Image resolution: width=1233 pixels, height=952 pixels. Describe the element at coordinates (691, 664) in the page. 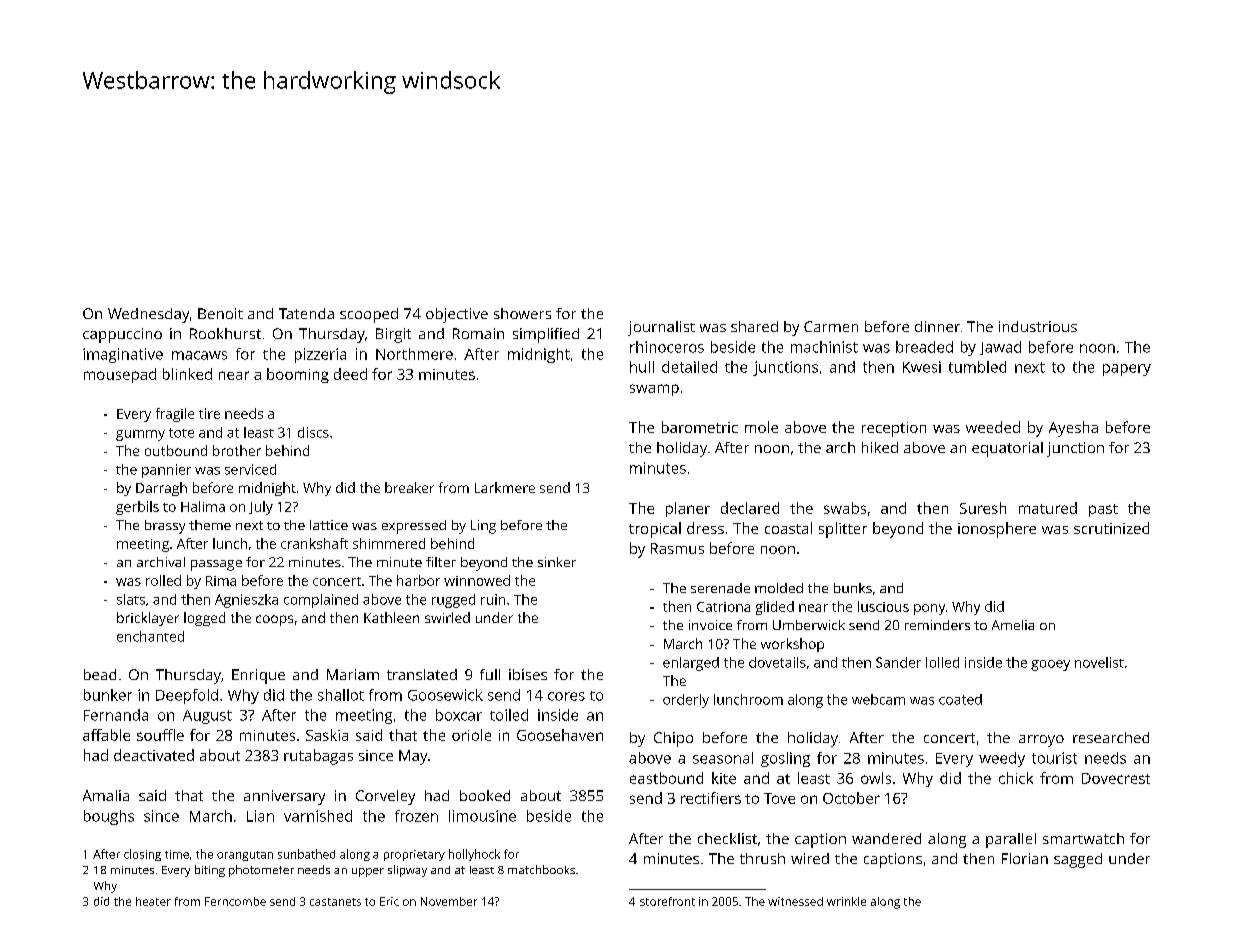

I see `enlarged` at that location.
